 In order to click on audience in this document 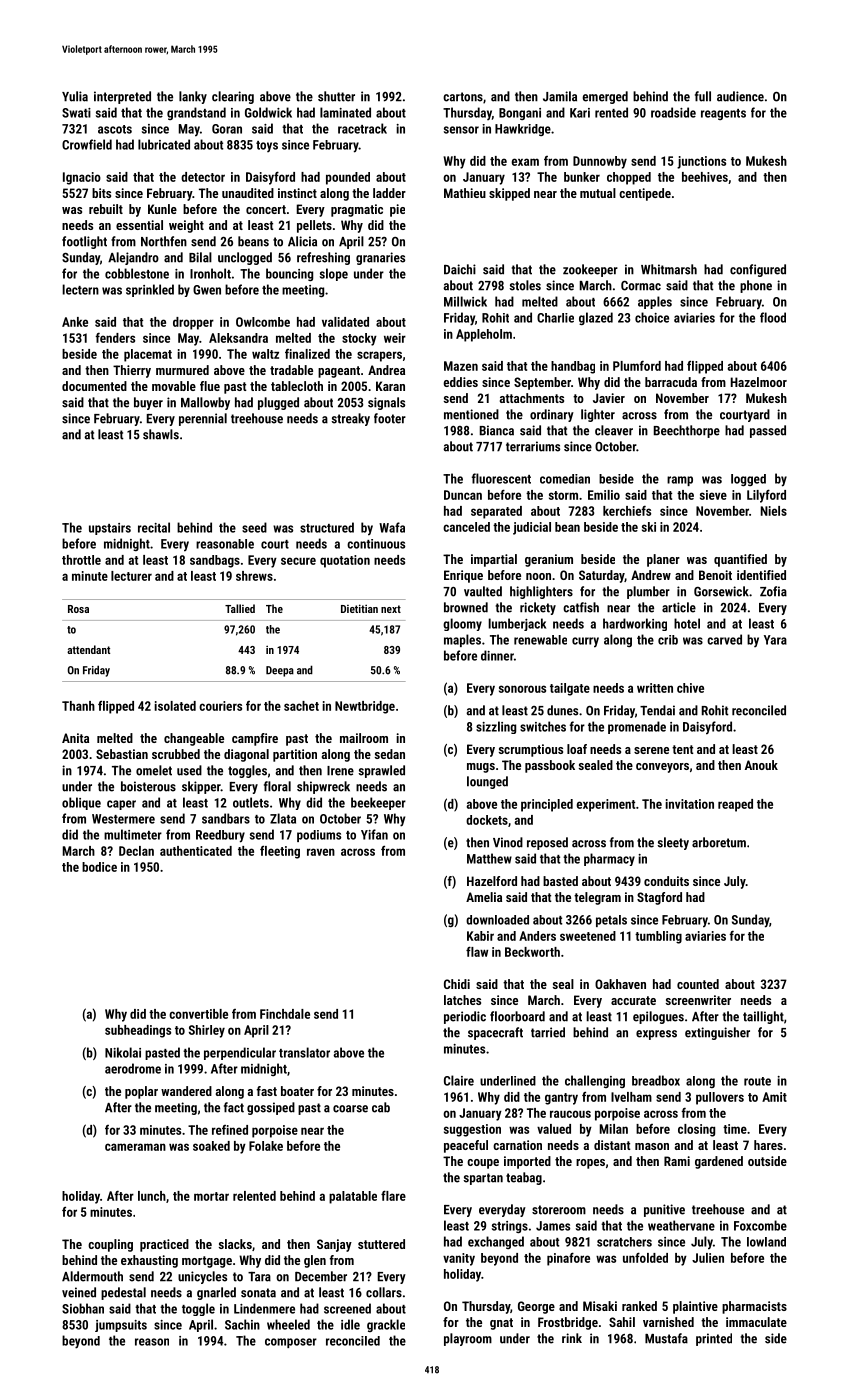, I will do `click(740, 96)`.
